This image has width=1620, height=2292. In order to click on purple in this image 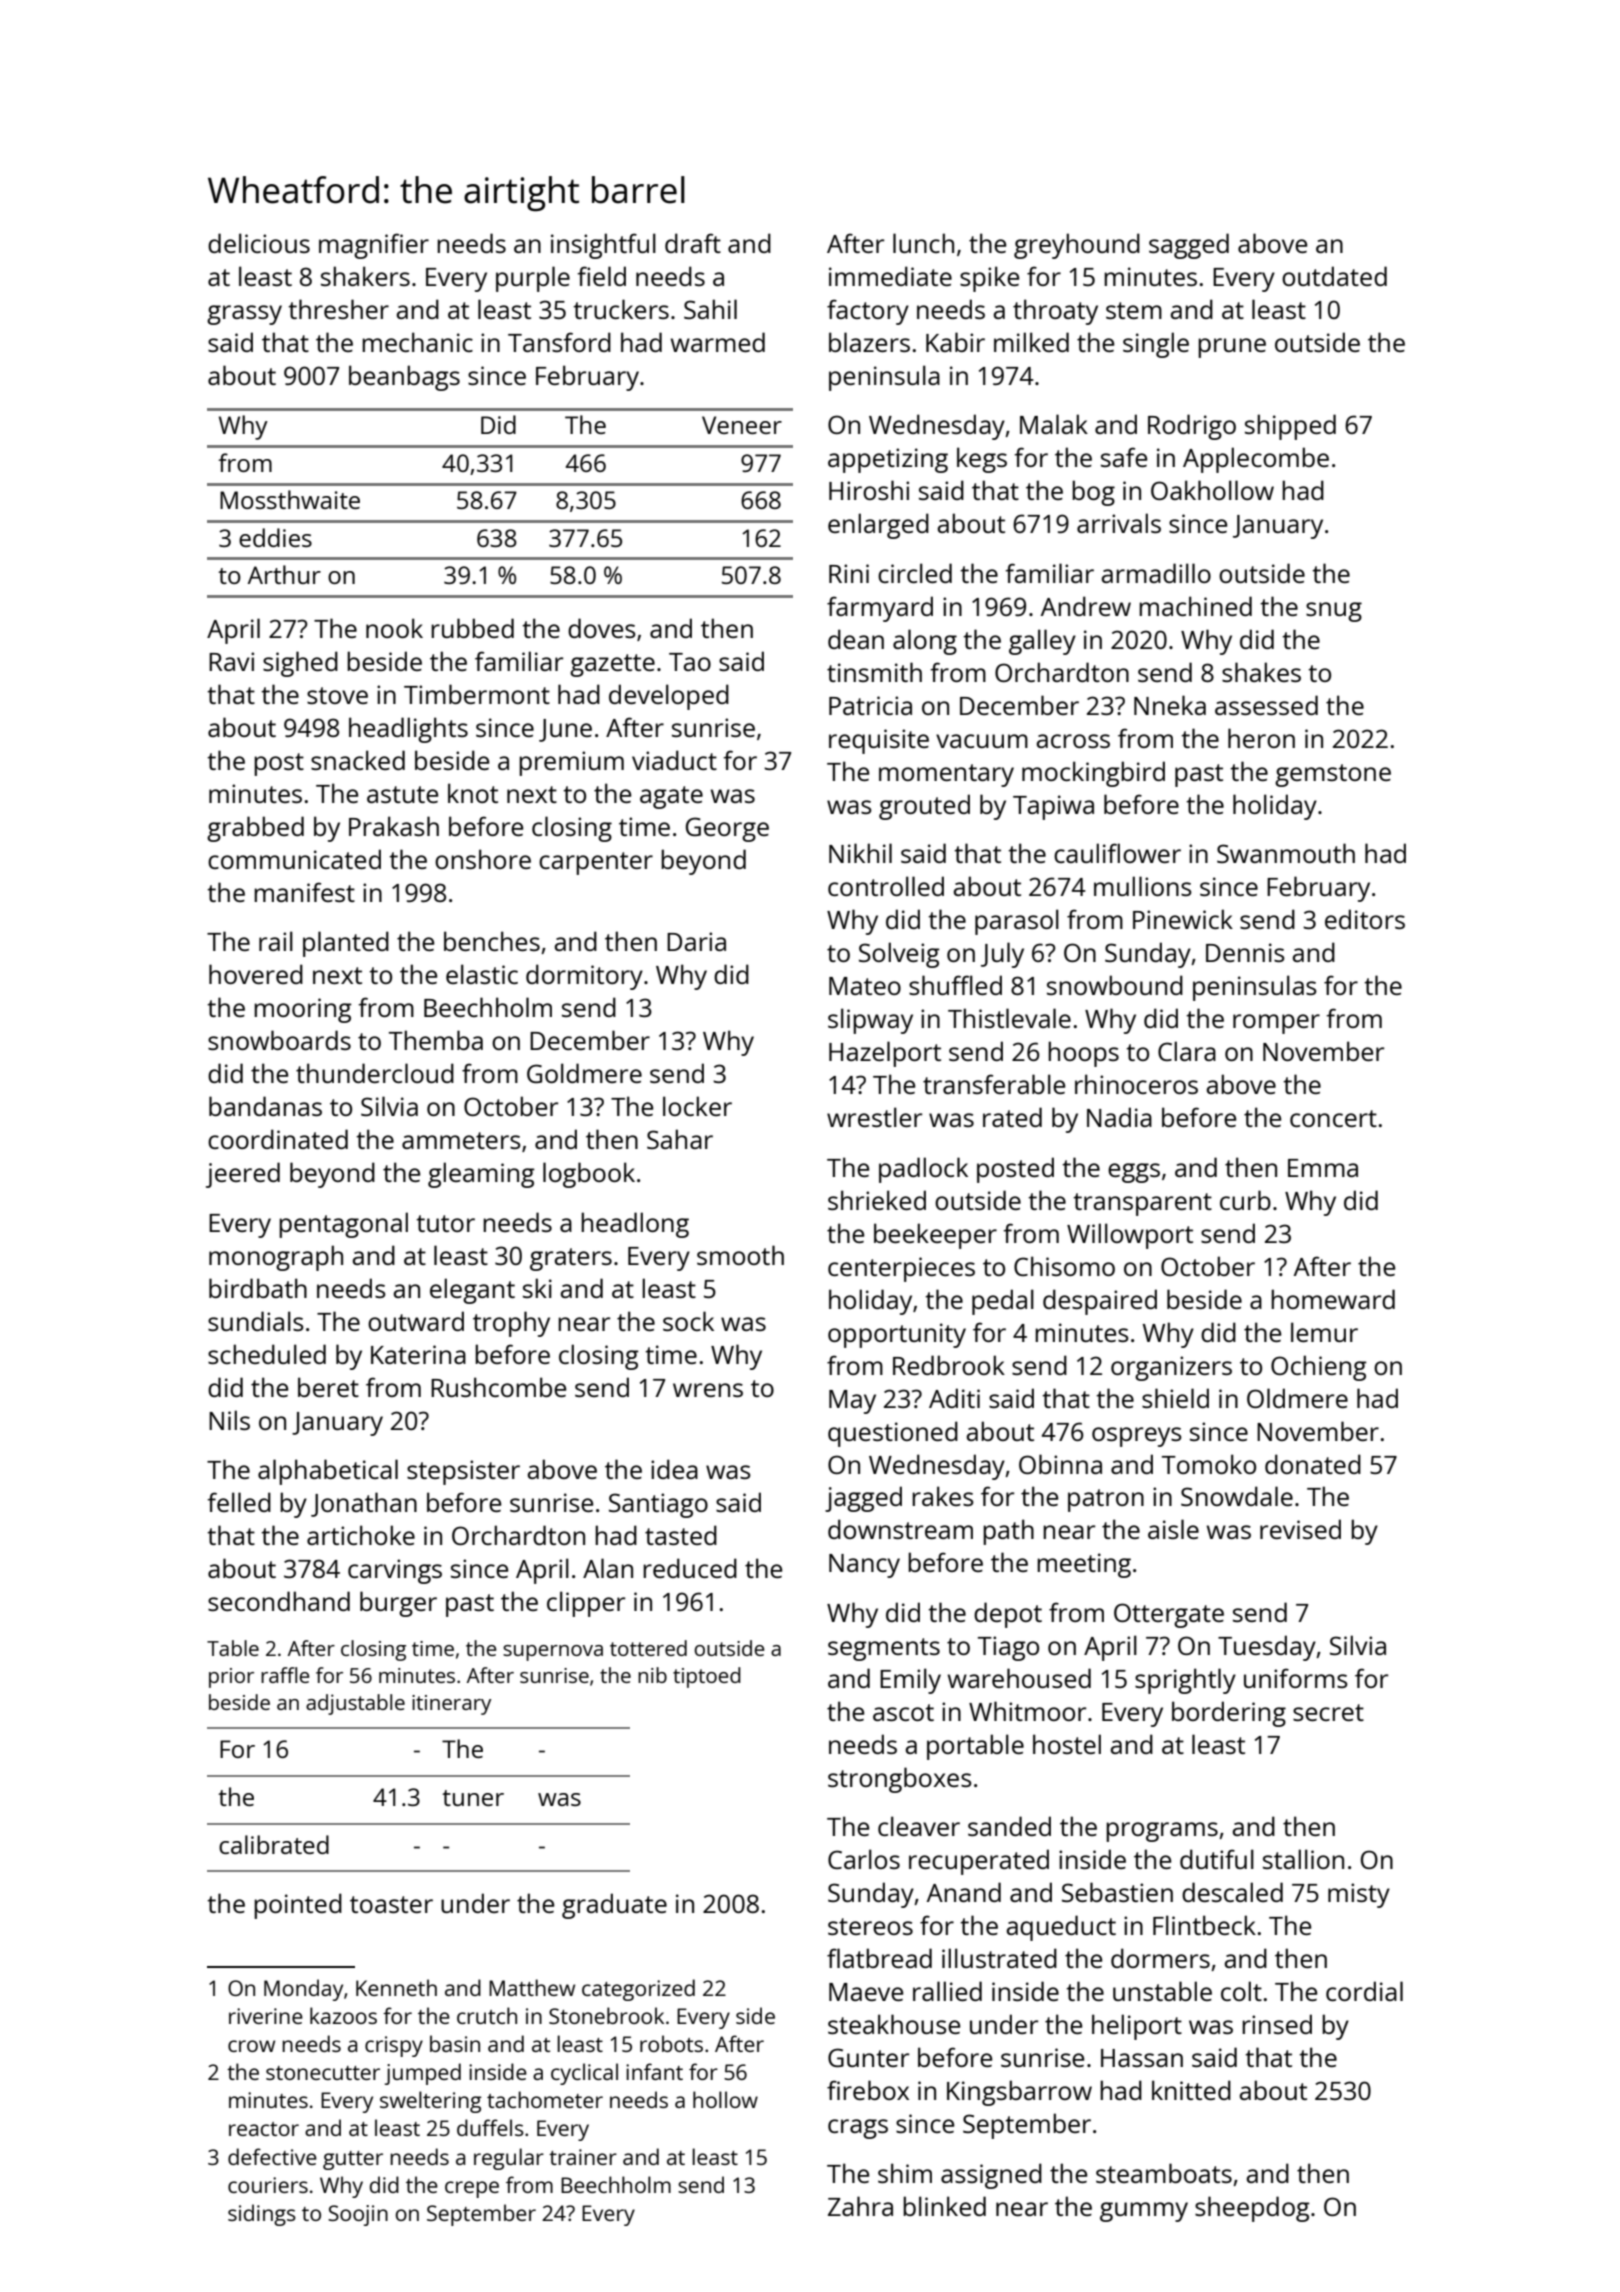, I will do `click(533, 279)`.
